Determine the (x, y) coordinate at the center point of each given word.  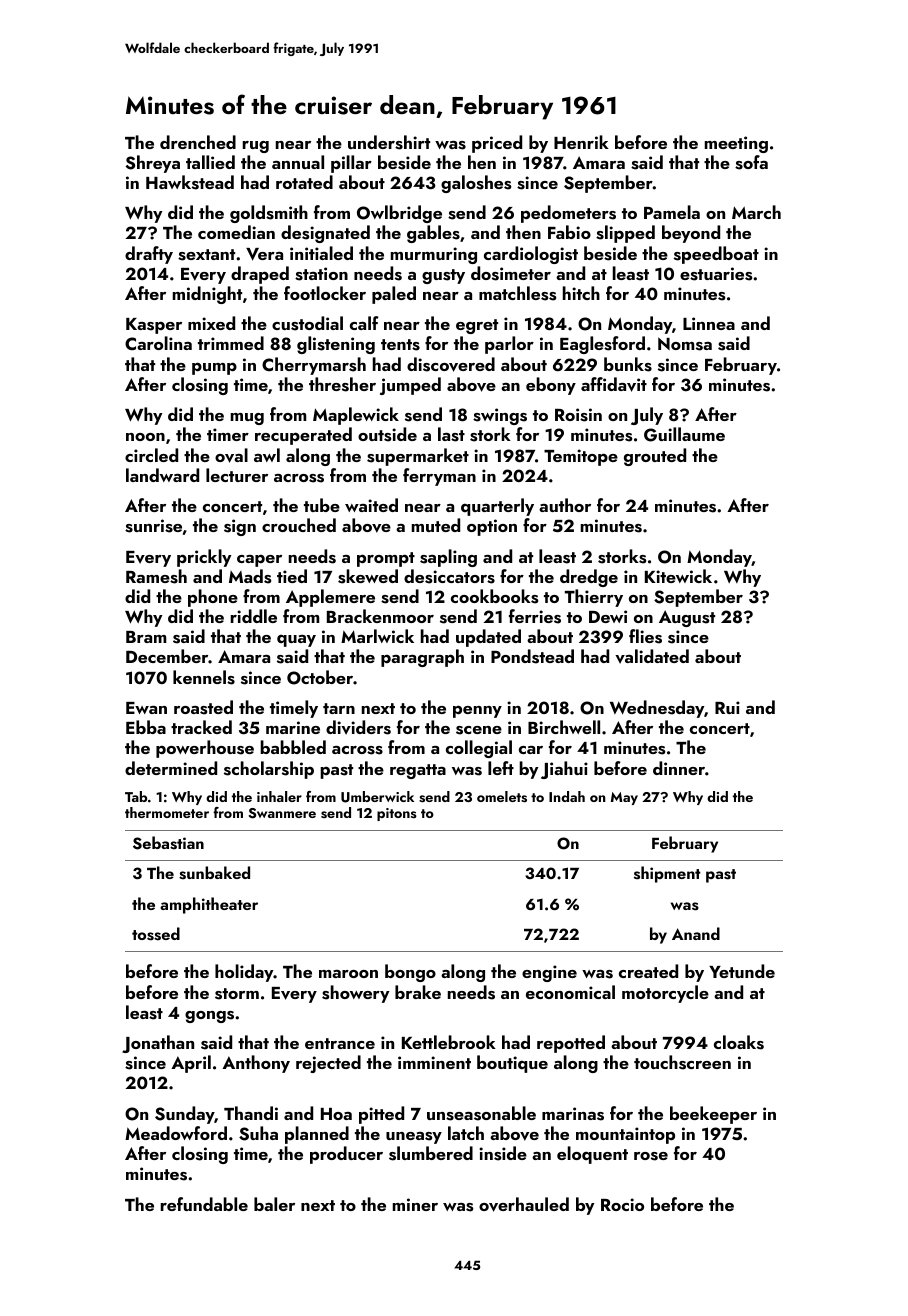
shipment (667, 874)
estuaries (716, 274)
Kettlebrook (449, 1042)
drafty (149, 255)
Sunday (184, 1115)
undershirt (389, 142)
